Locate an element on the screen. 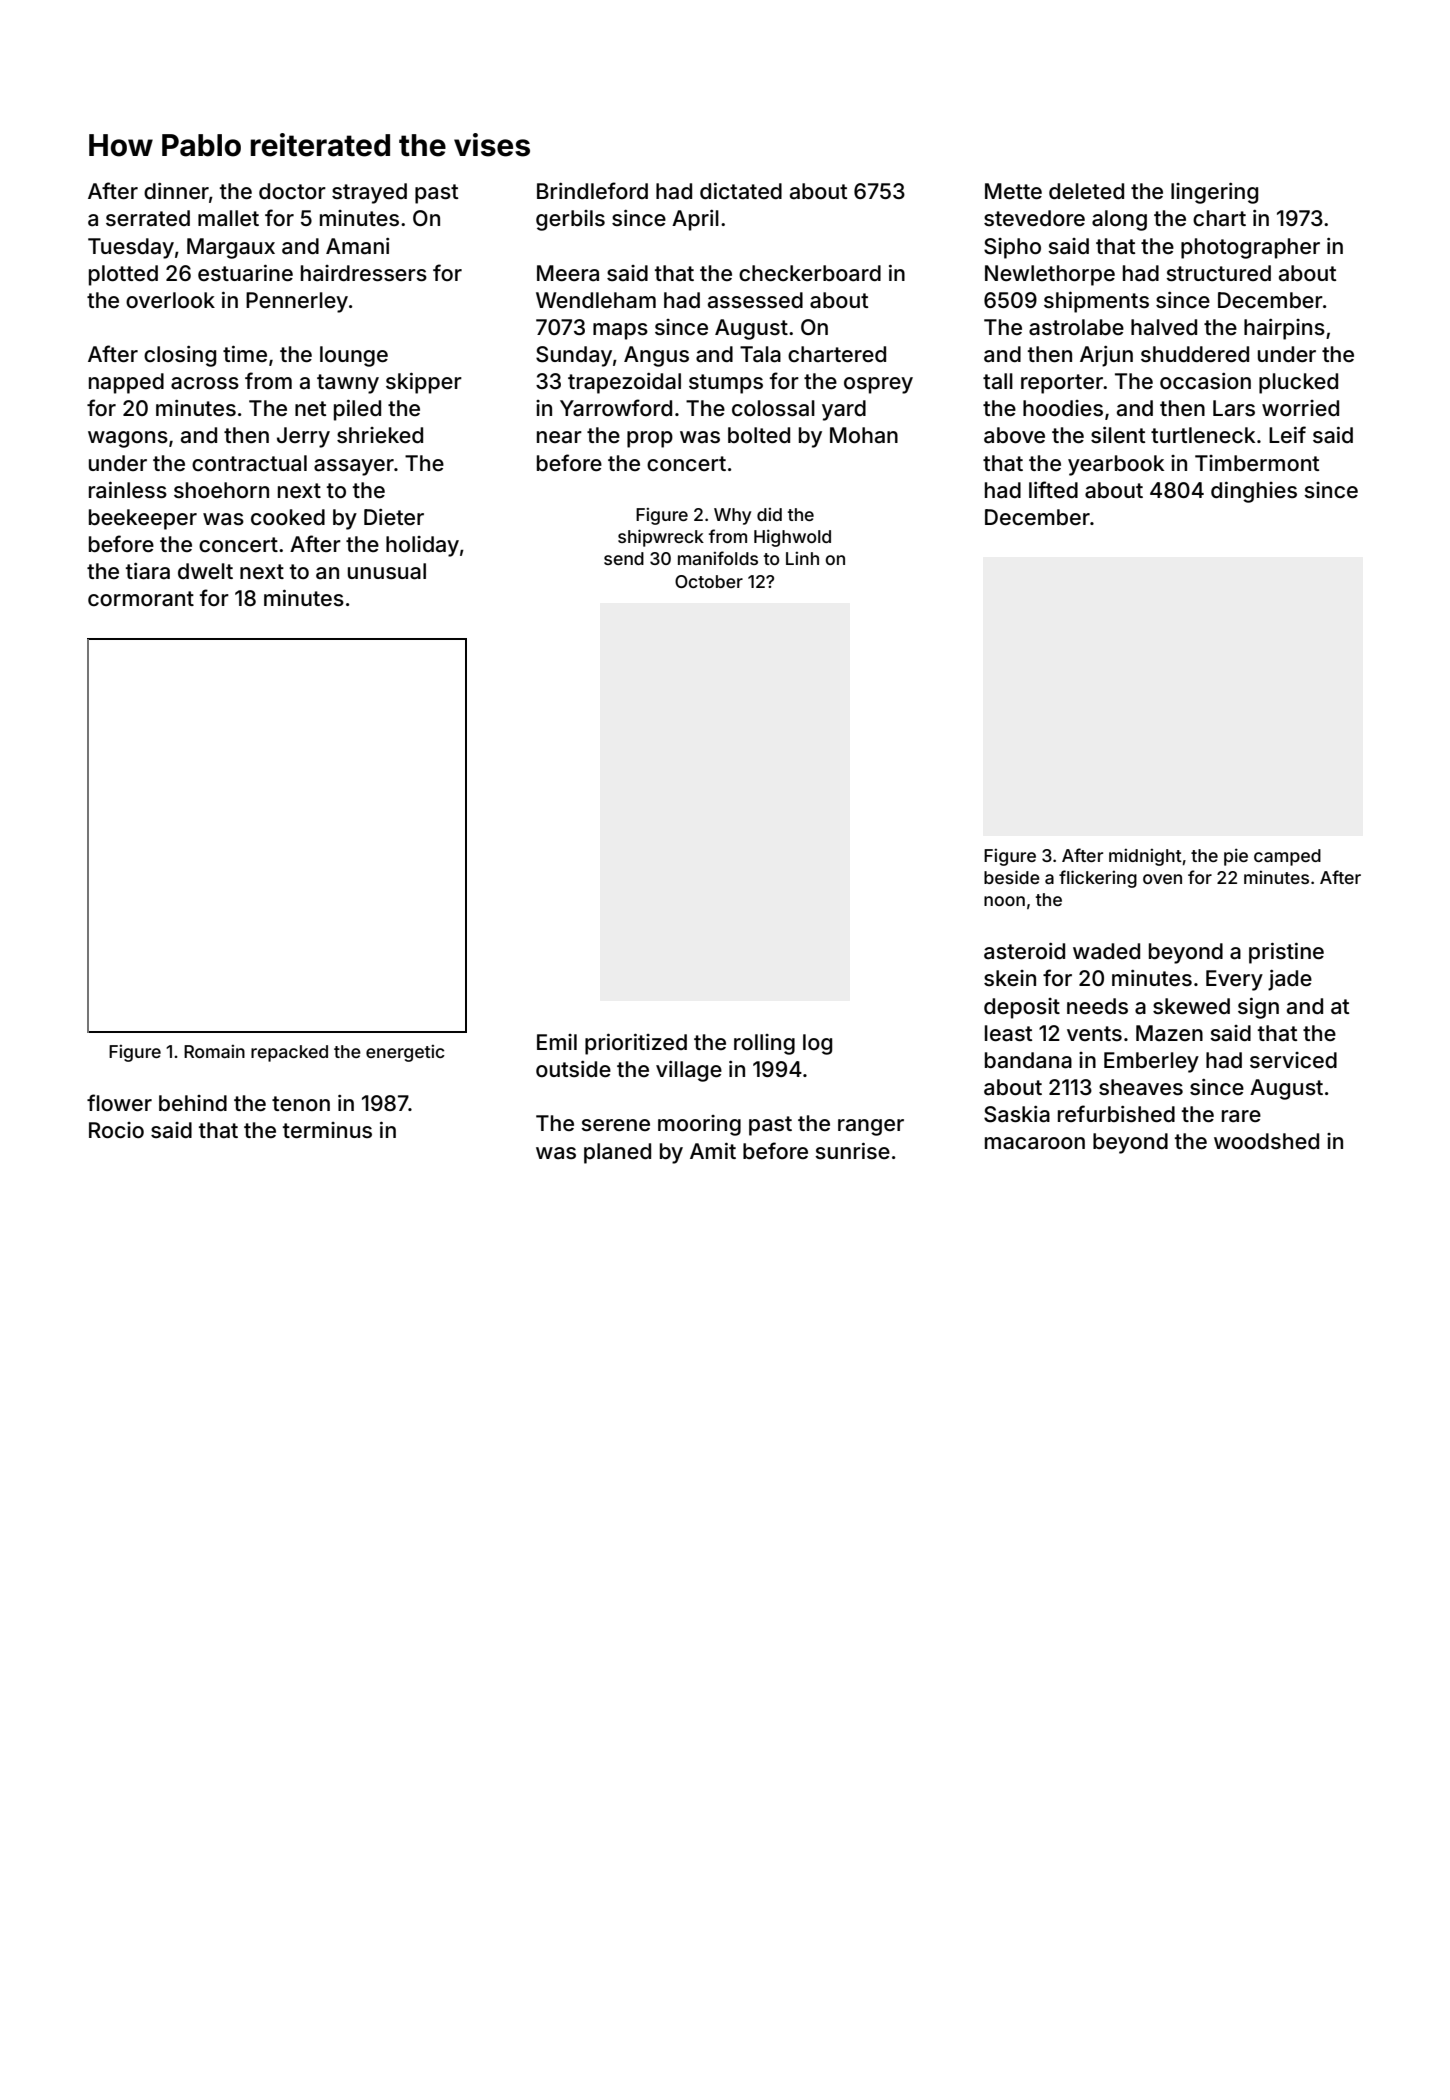 This screenshot has height=2100, width=1450. serrated is located at coordinates (148, 218).
